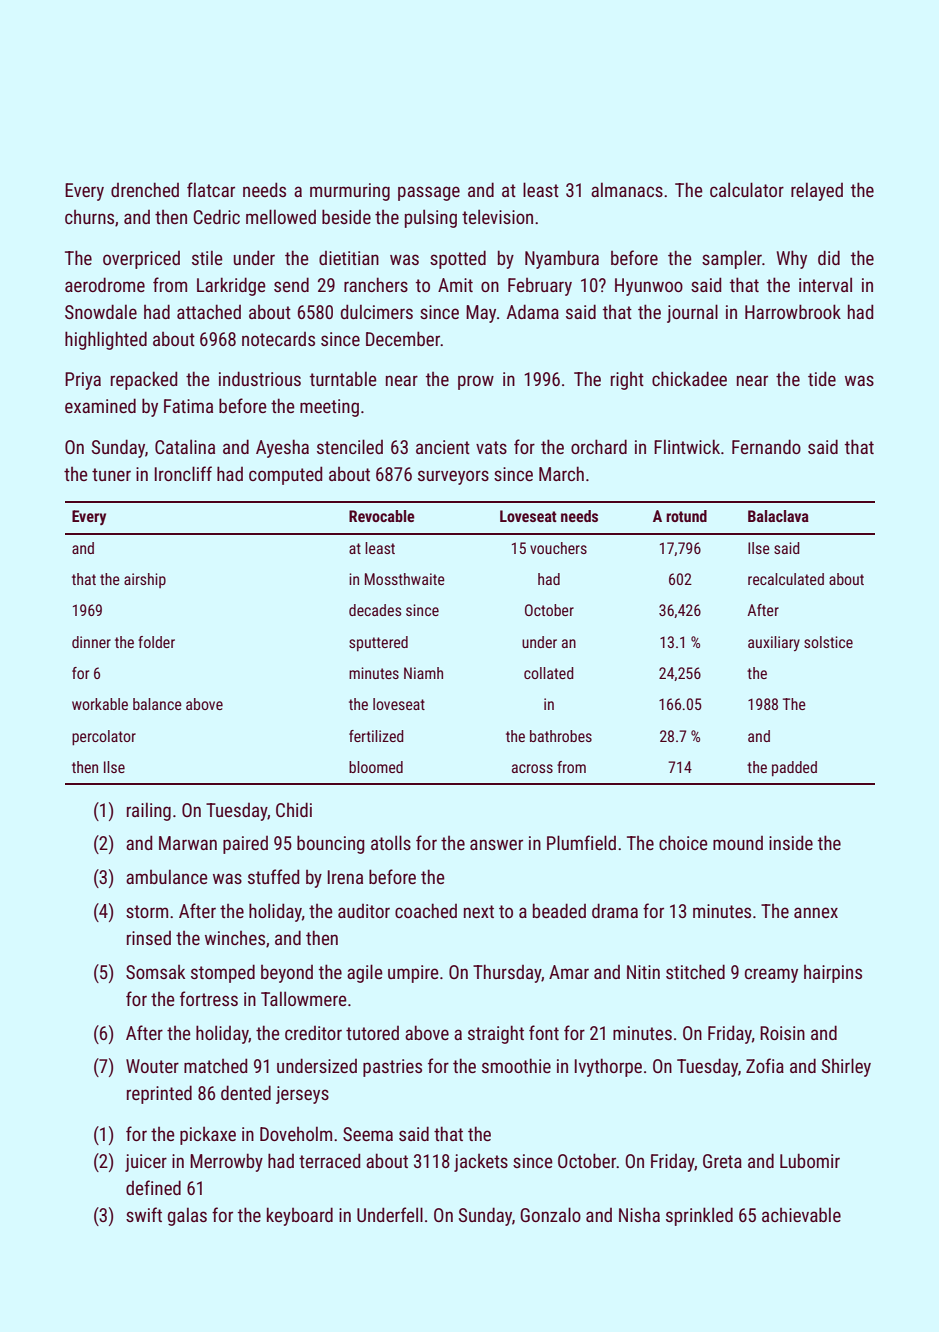 This document has height=1332, width=939. What do you see at coordinates (216, 216) in the document?
I see `Cedric` at bounding box center [216, 216].
